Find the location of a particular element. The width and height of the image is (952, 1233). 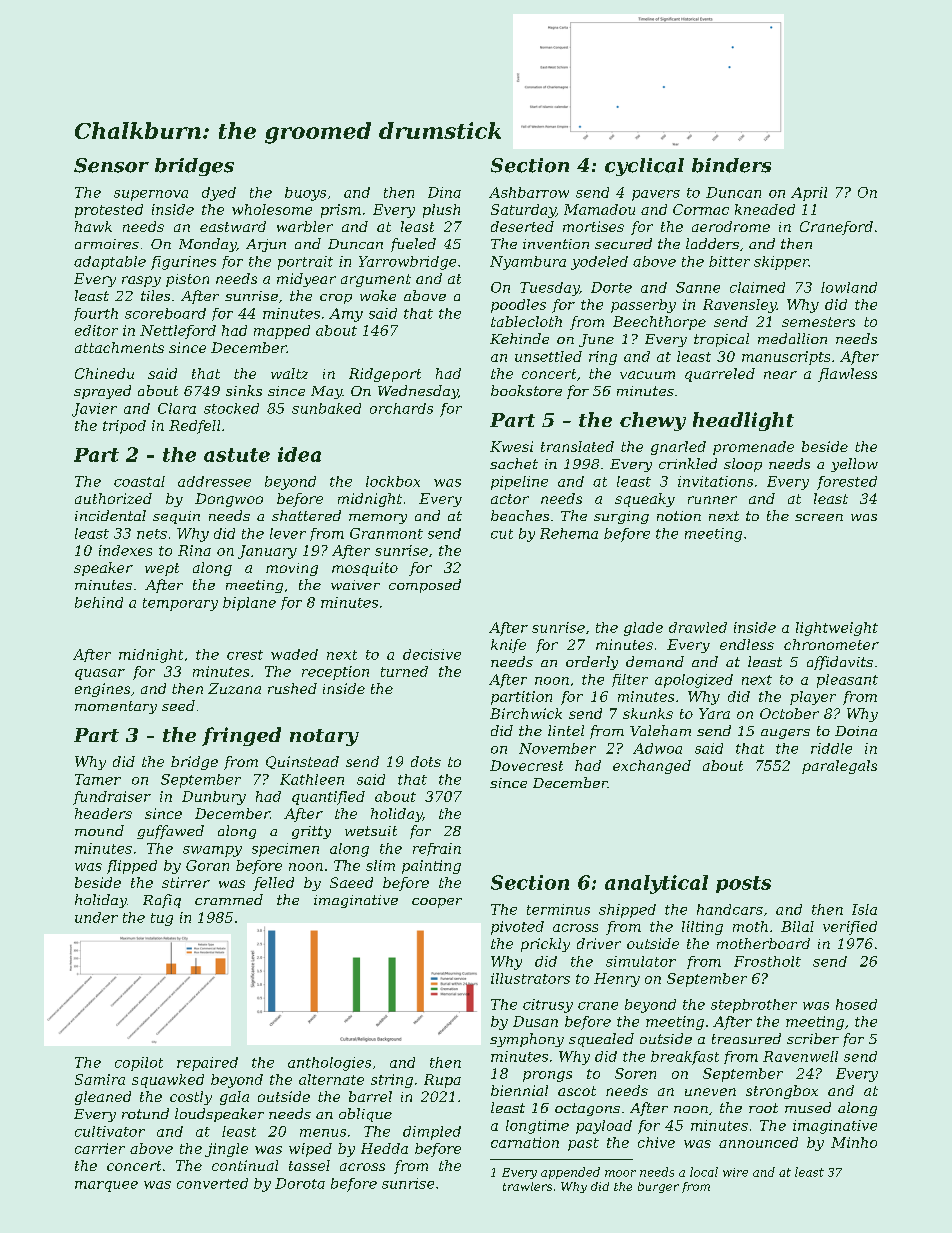

continual is located at coordinates (245, 1165).
